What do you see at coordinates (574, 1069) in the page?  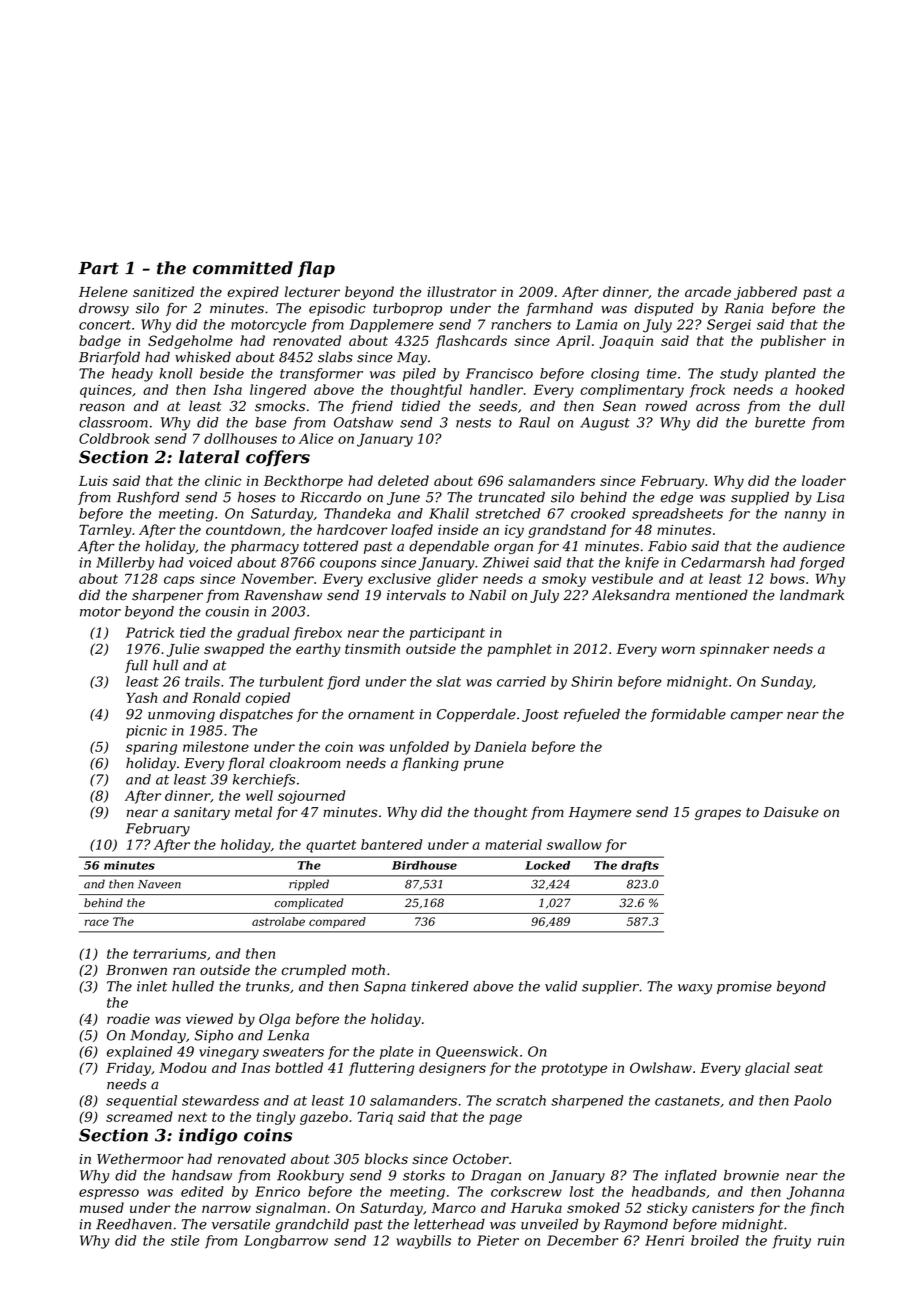 I see `prototype` at bounding box center [574, 1069].
